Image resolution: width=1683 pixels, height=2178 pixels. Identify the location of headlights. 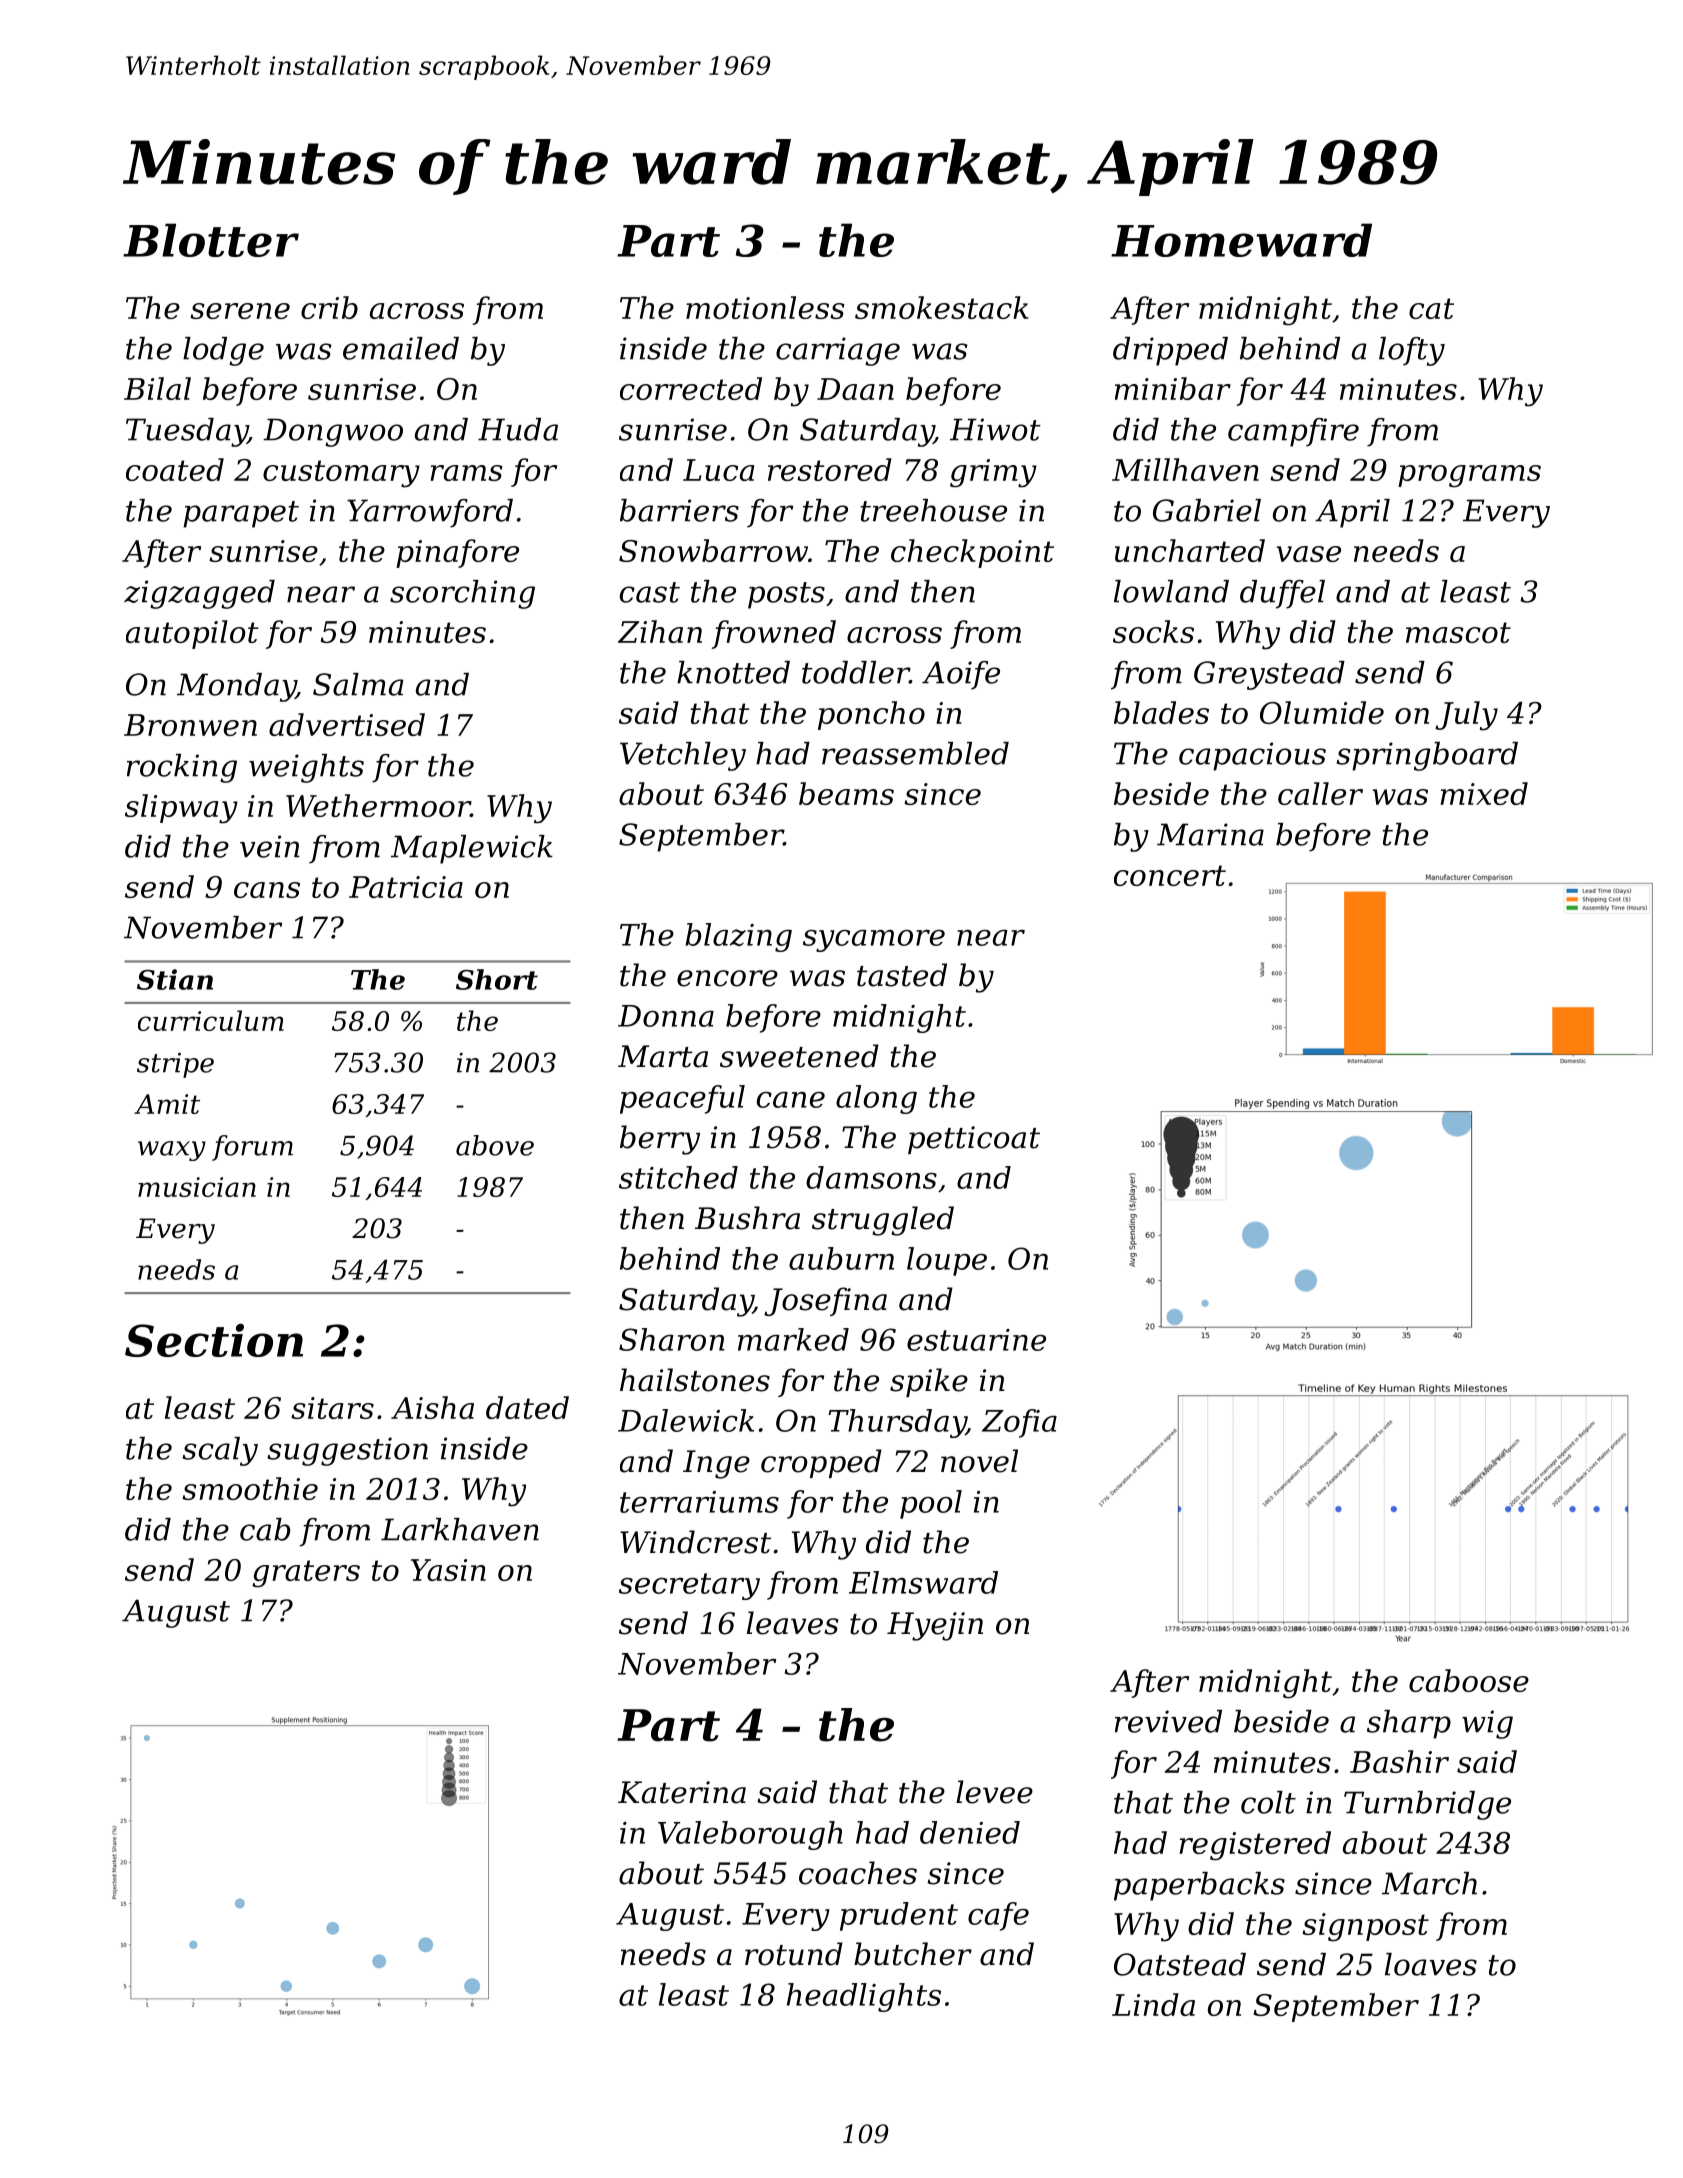
(864, 1997).
